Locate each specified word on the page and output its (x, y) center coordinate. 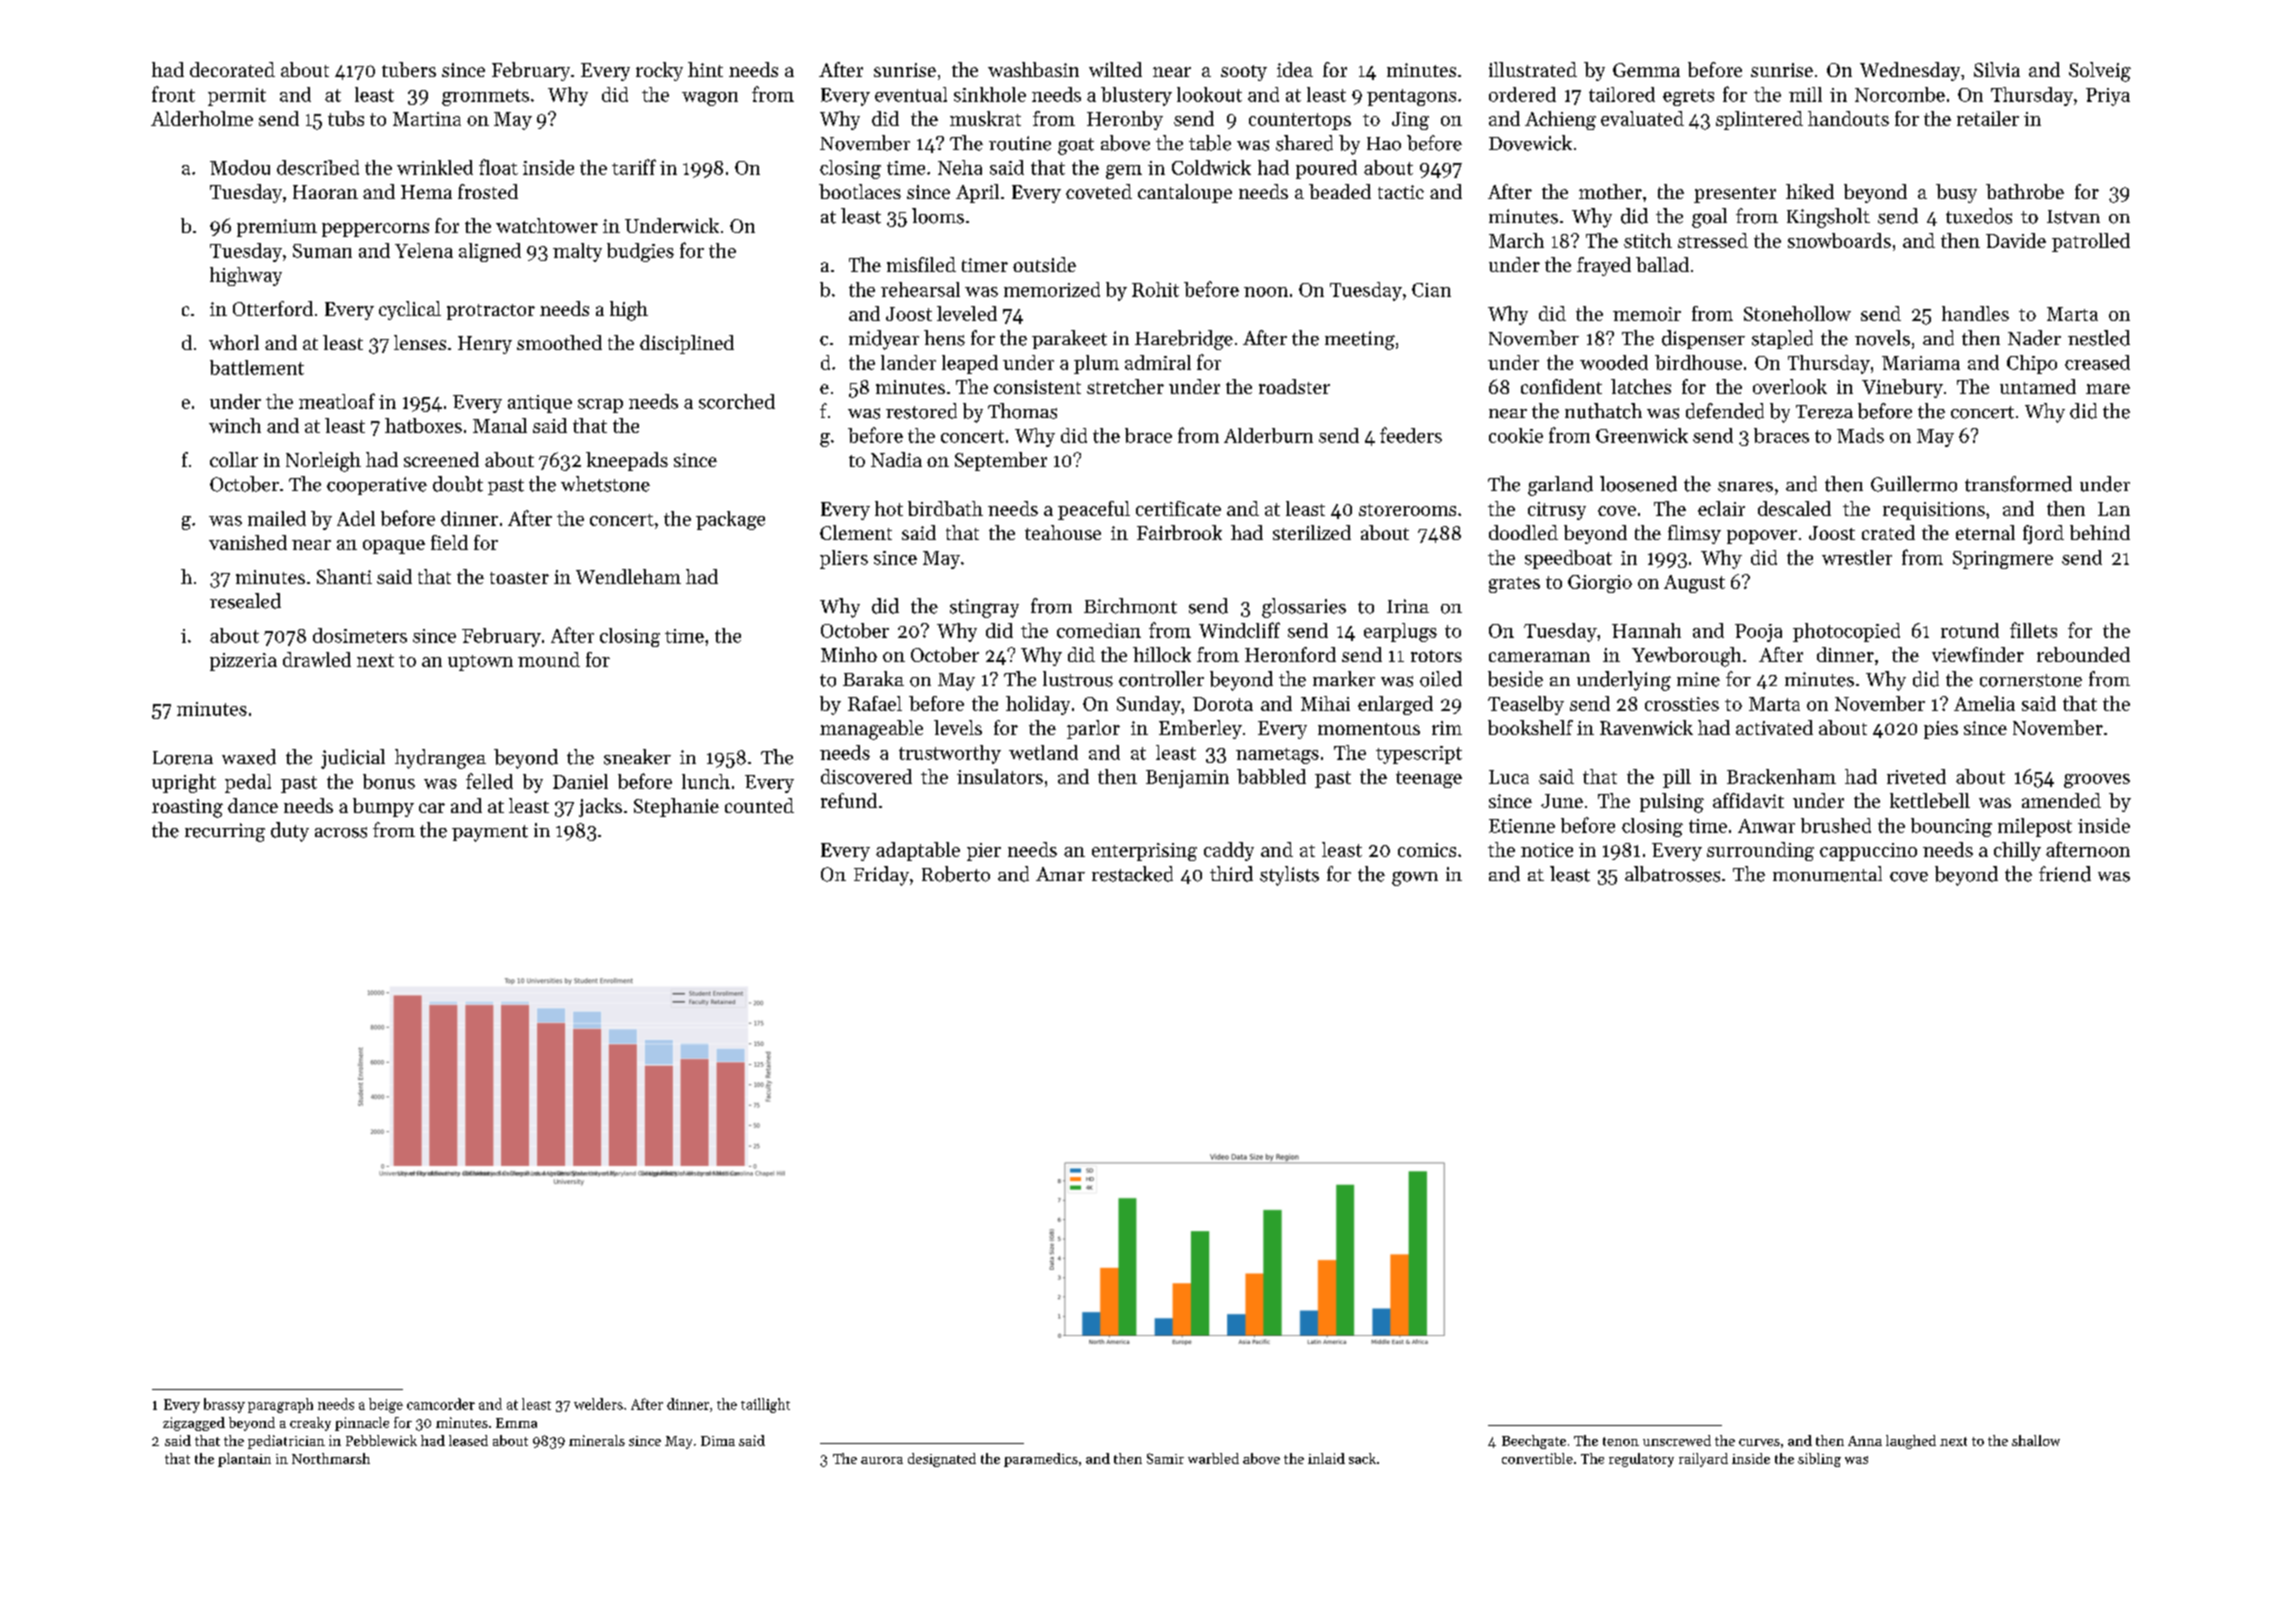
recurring (225, 832)
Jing (1410, 121)
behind (2100, 532)
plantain (244, 1460)
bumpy (383, 807)
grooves (2097, 781)
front (173, 94)
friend (2065, 874)
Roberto (956, 874)
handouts (1848, 118)
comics (1427, 850)
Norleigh (323, 462)
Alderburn (1268, 435)
